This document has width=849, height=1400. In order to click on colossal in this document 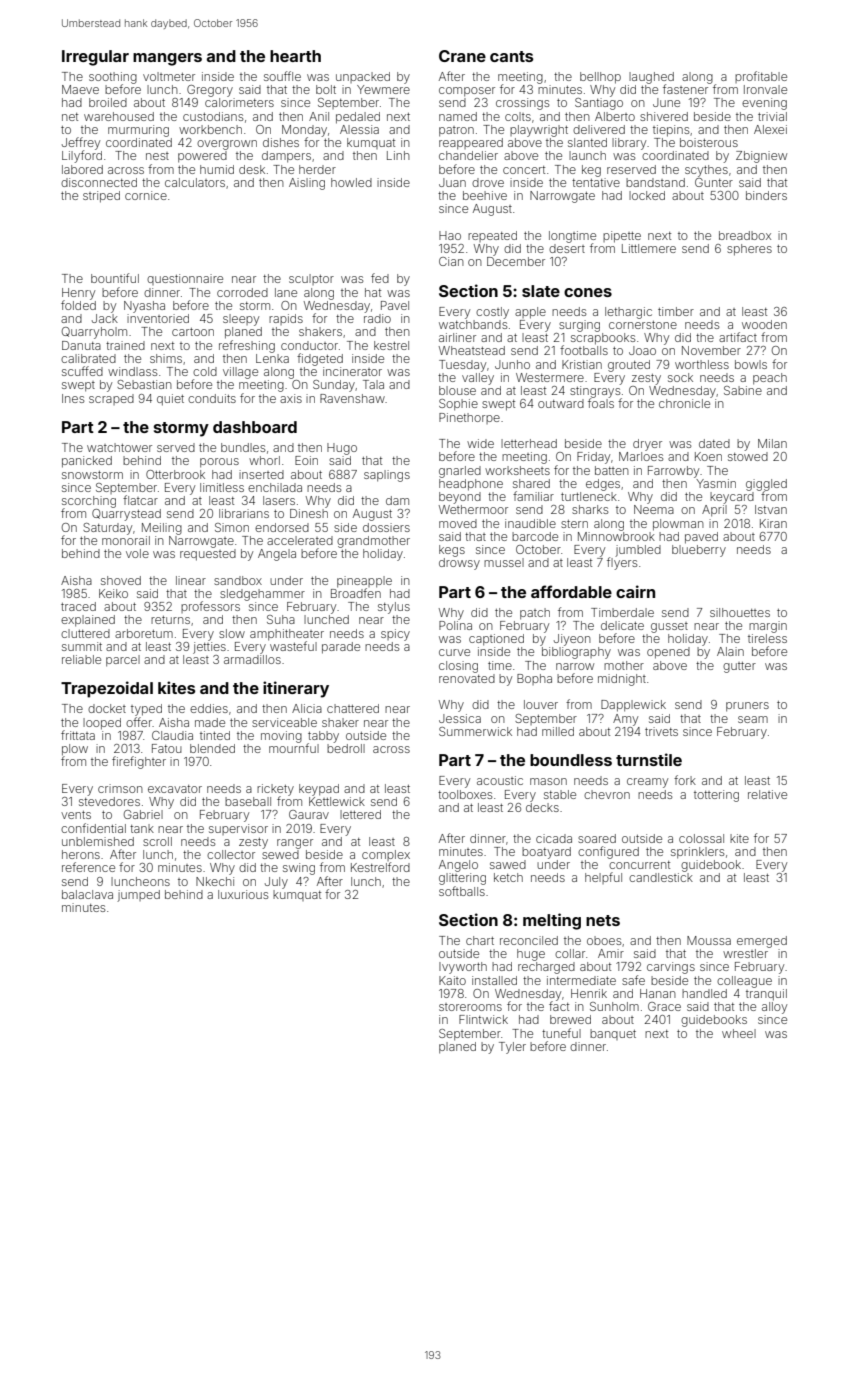, I will do `click(701, 838)`.
